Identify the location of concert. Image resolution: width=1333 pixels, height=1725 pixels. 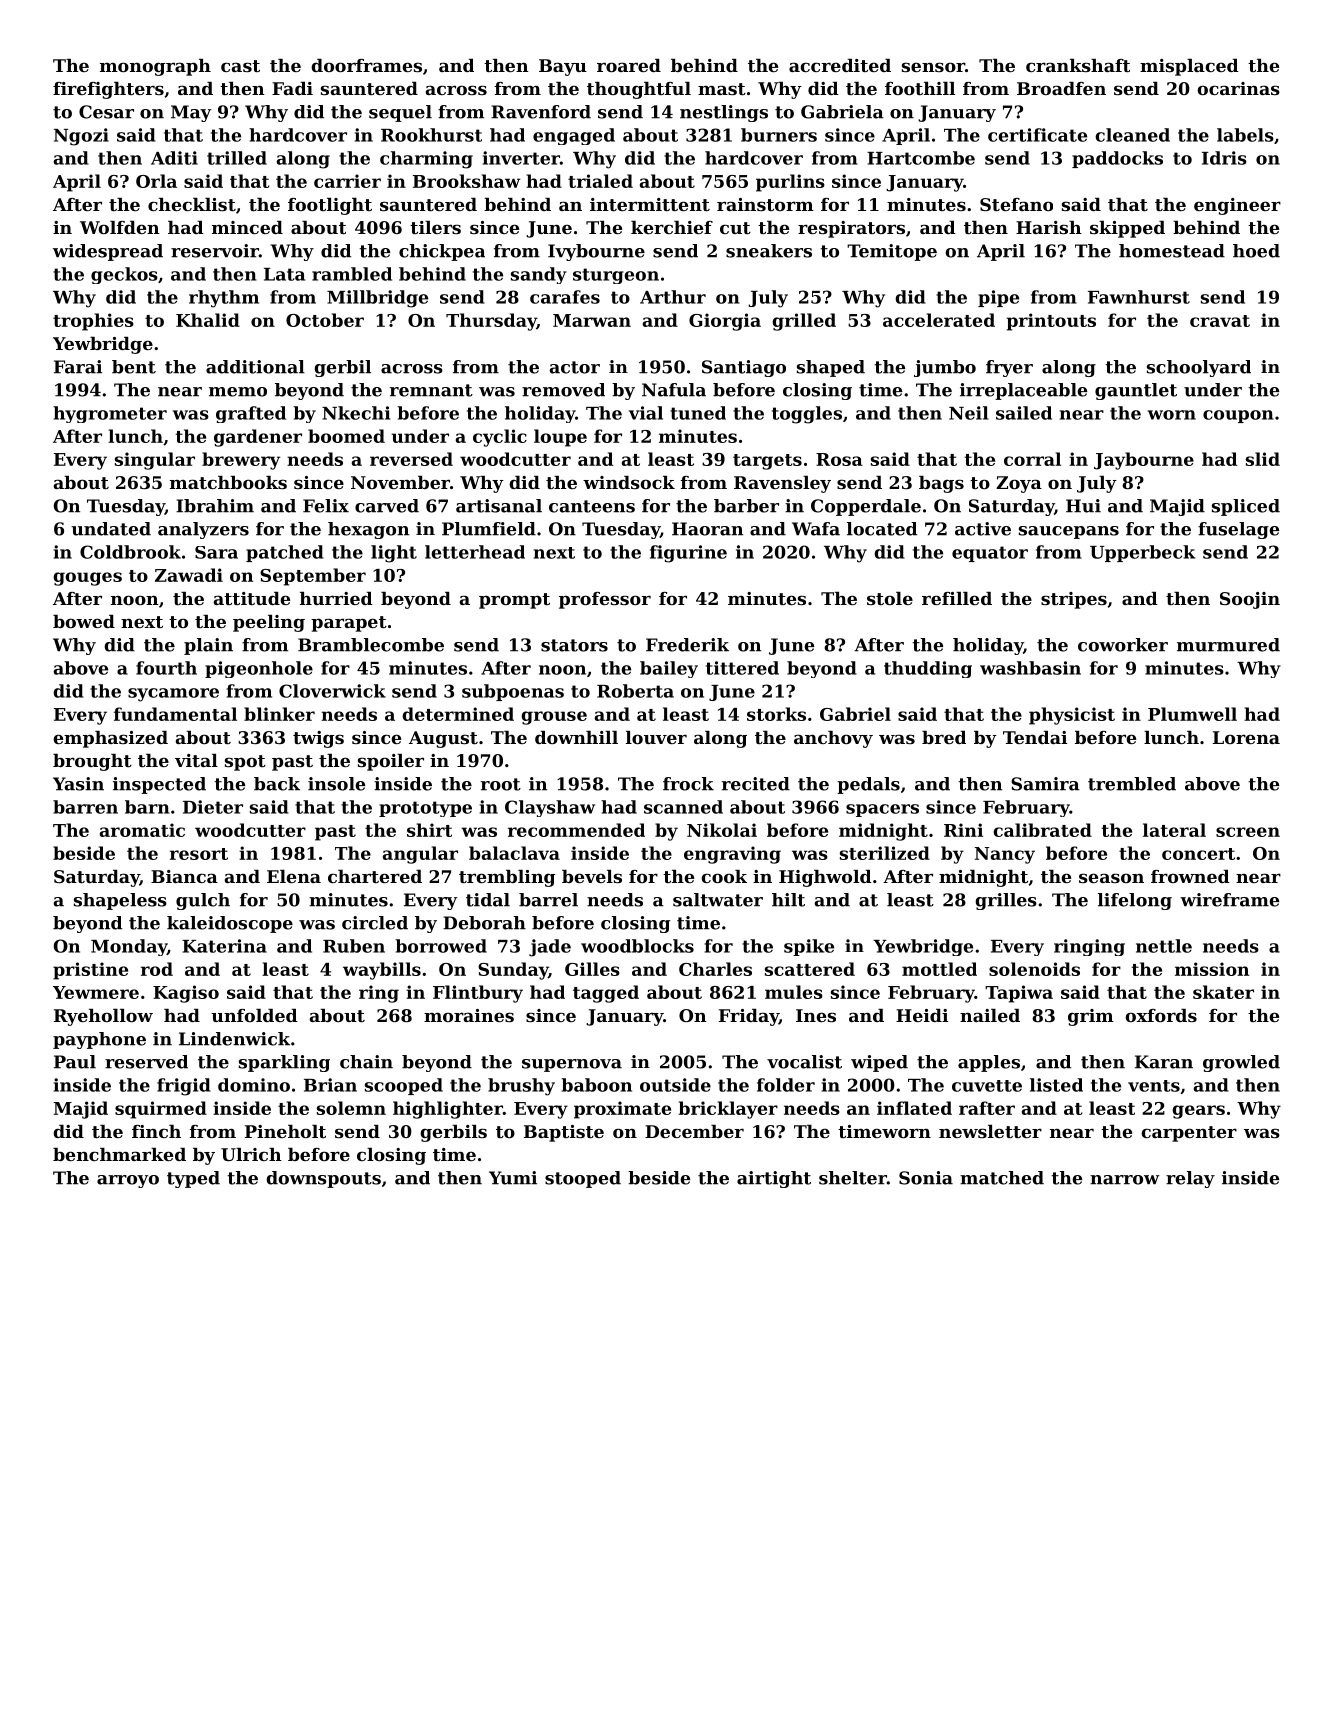
(1198, 854).
